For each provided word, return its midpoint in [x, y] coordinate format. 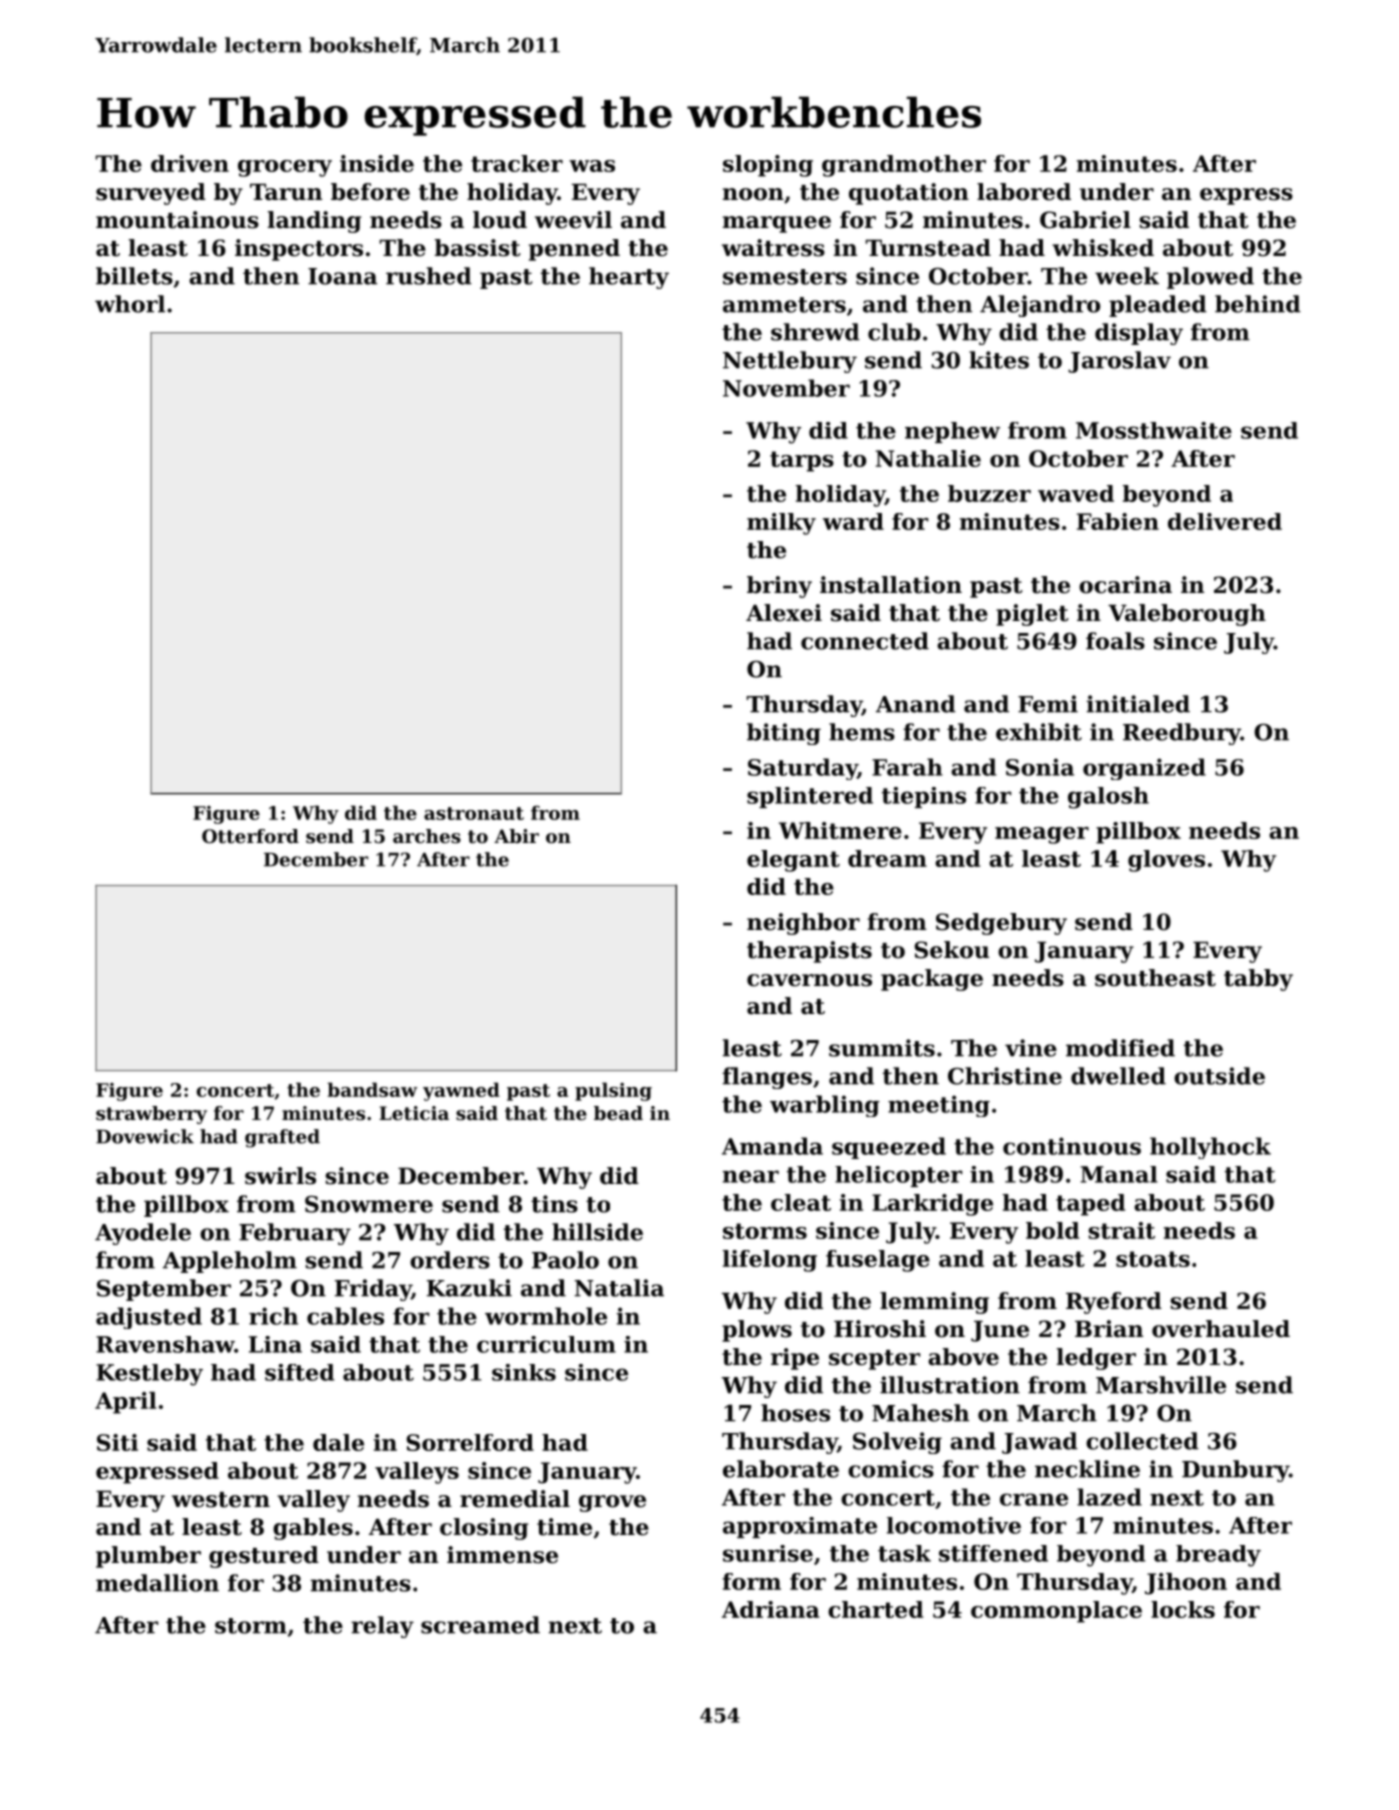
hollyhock [1210, 1148]
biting [784, 734]
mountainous [177, 220]
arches [427, 836]
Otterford [250, 836]
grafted [282, 1138]
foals [1115, 641]
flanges [767, 1078]
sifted [300, 1372]
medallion [157, 1583]
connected [865, 641]
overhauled [1221, 1329]
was [592, 166]
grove [612, 1503]
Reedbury [1182, 734]
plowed [1210, 278]
